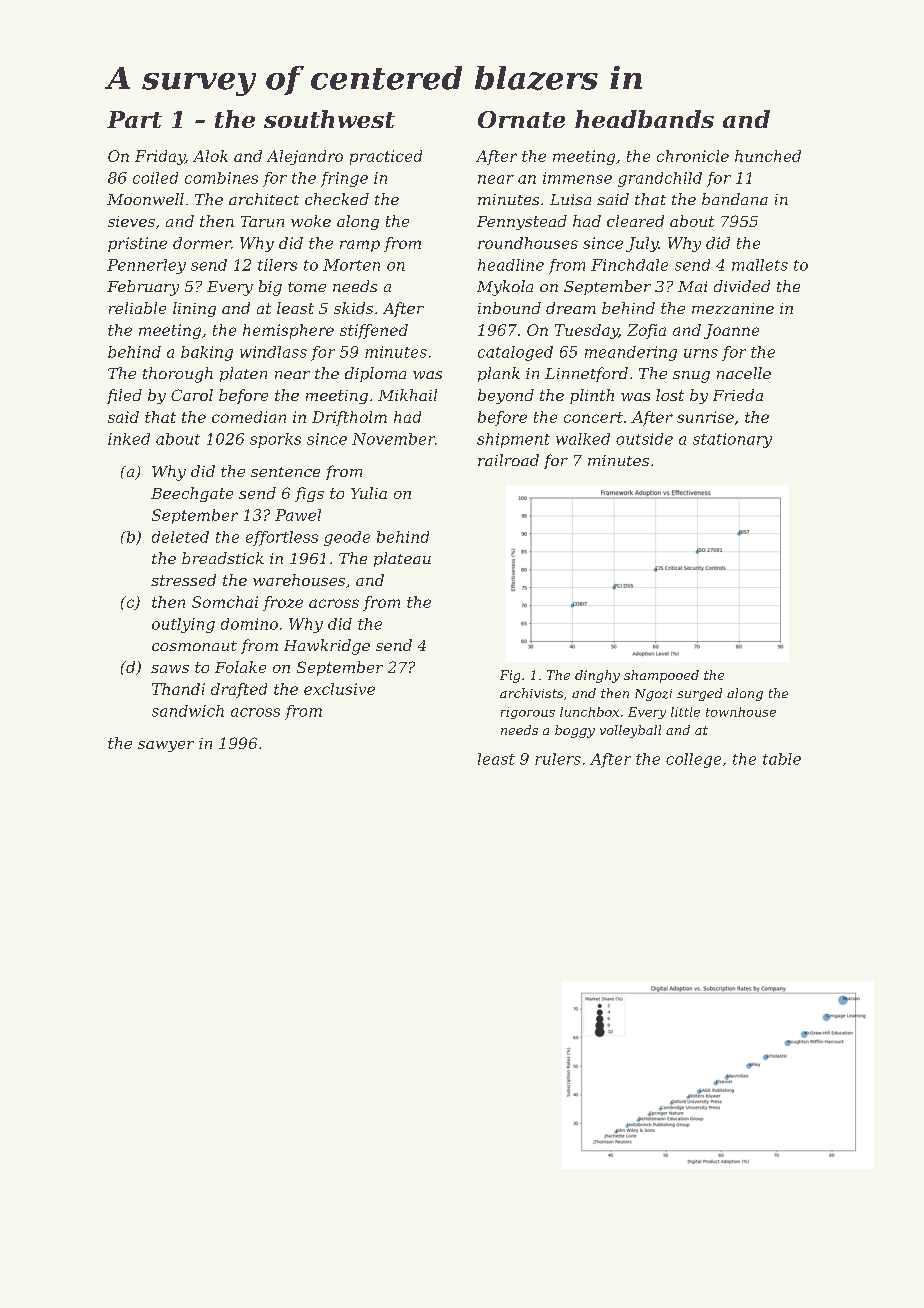 This image has height=1308, width=924. Describe the element at coordinates (528, 713) in the image. I see `rigorous` at that location.
